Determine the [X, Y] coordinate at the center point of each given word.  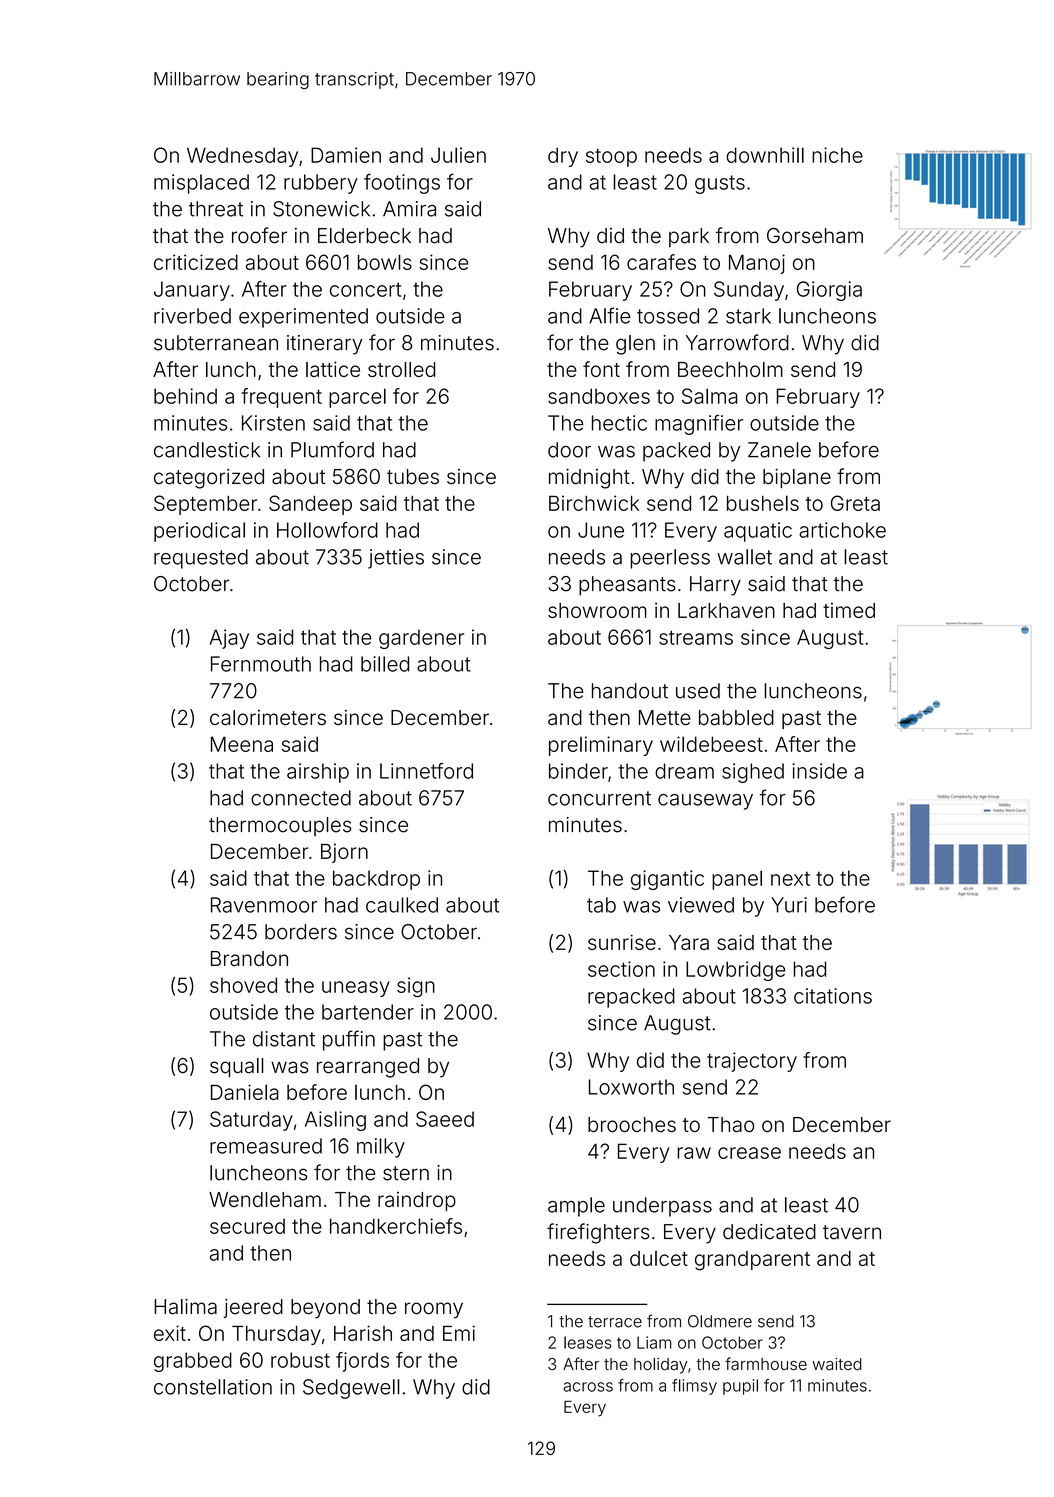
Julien [458, 155]
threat [216, 209]
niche [837, 155]
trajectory [752, 1062]
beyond [325, 1309]
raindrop [417, 1201]
